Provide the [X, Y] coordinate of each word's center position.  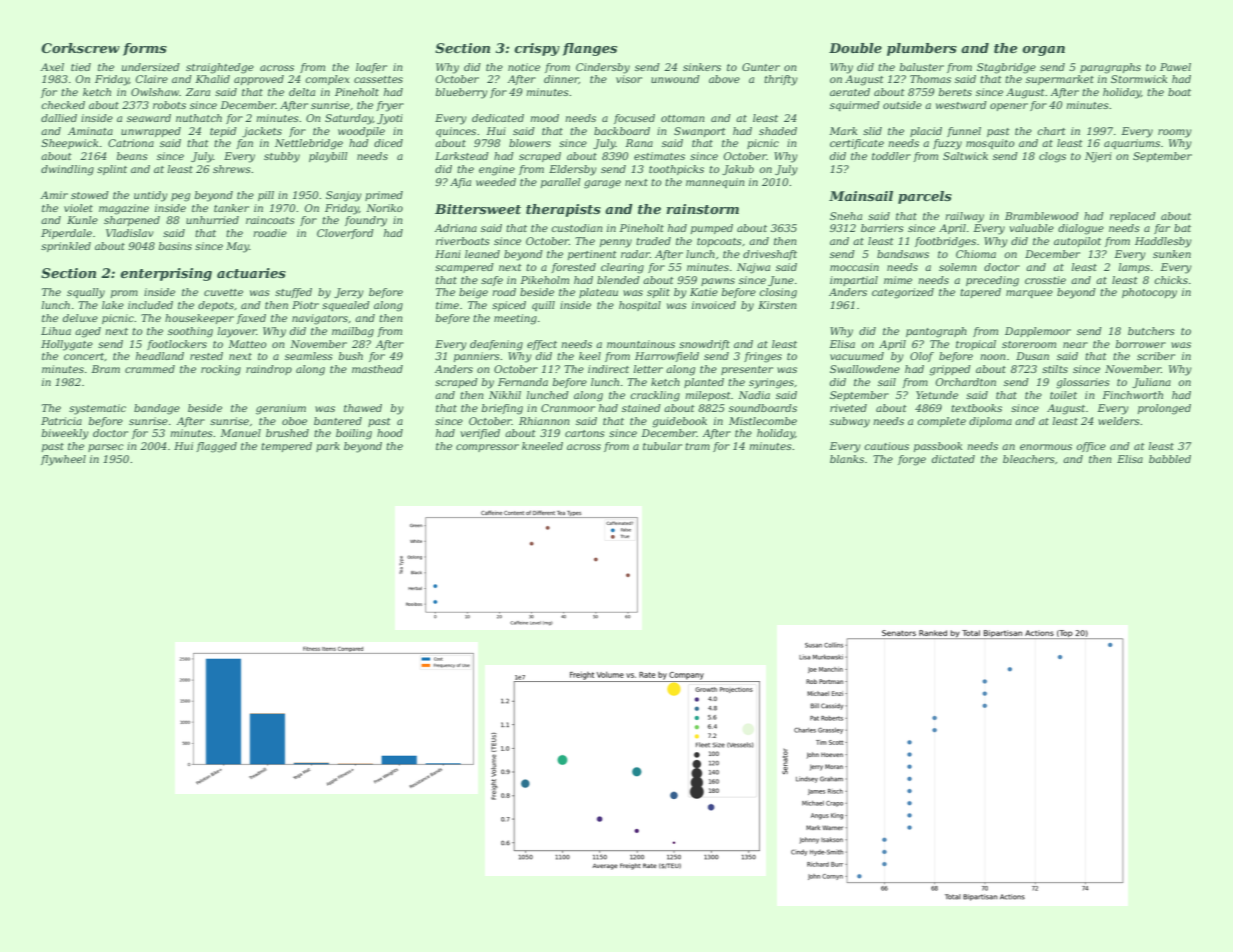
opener [1009, 107]
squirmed [855, 106]
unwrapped [151, 132]
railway [964, 217]
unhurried [212, 220]
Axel [52, 67]
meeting [515, 319]
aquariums [1132, 144]
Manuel [240, 433]
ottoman [682, 118]
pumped [712, 229]
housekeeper [199, 319]
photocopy [1149, 293]
